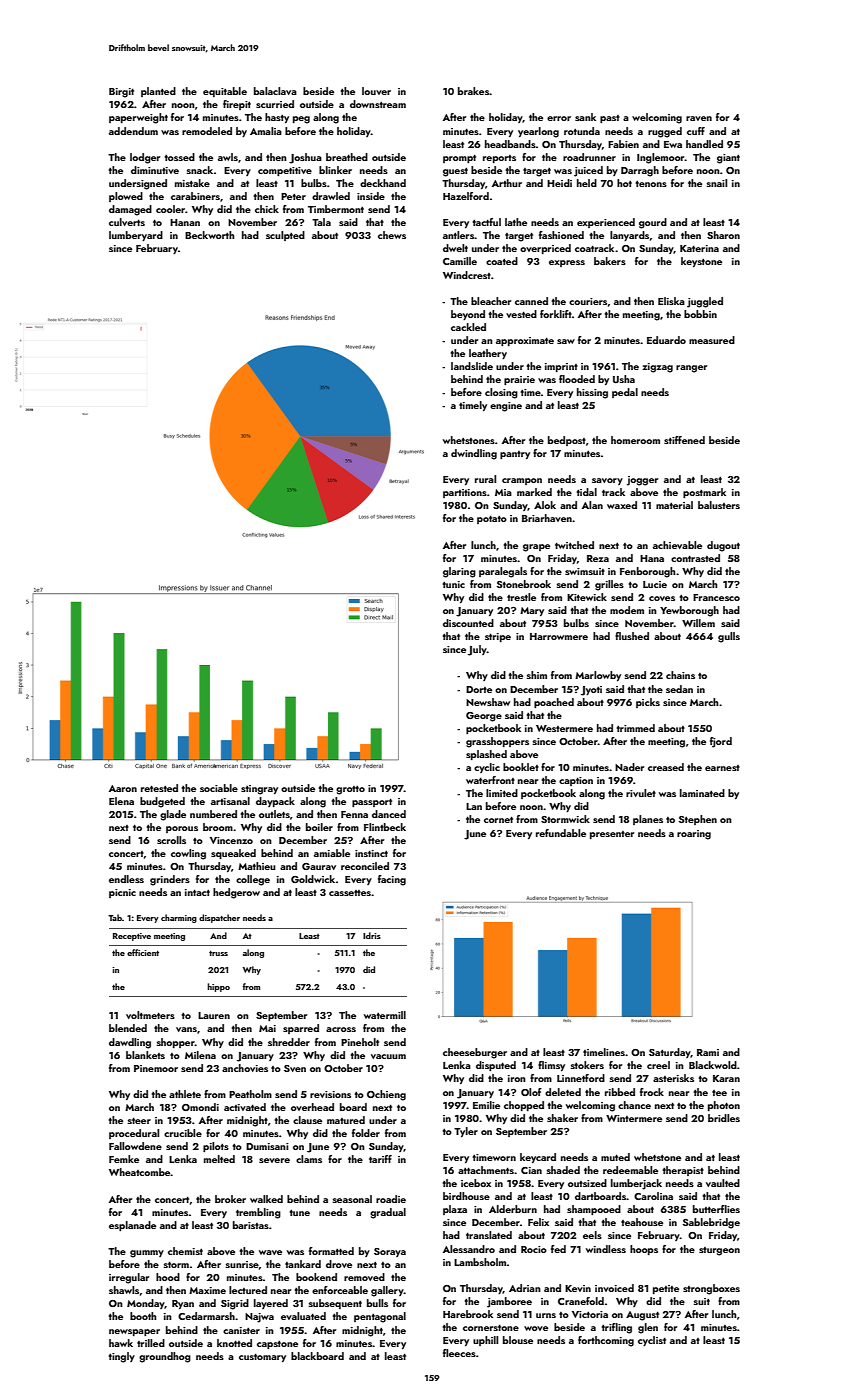  I want to click on earnest, so click(722, 768).
